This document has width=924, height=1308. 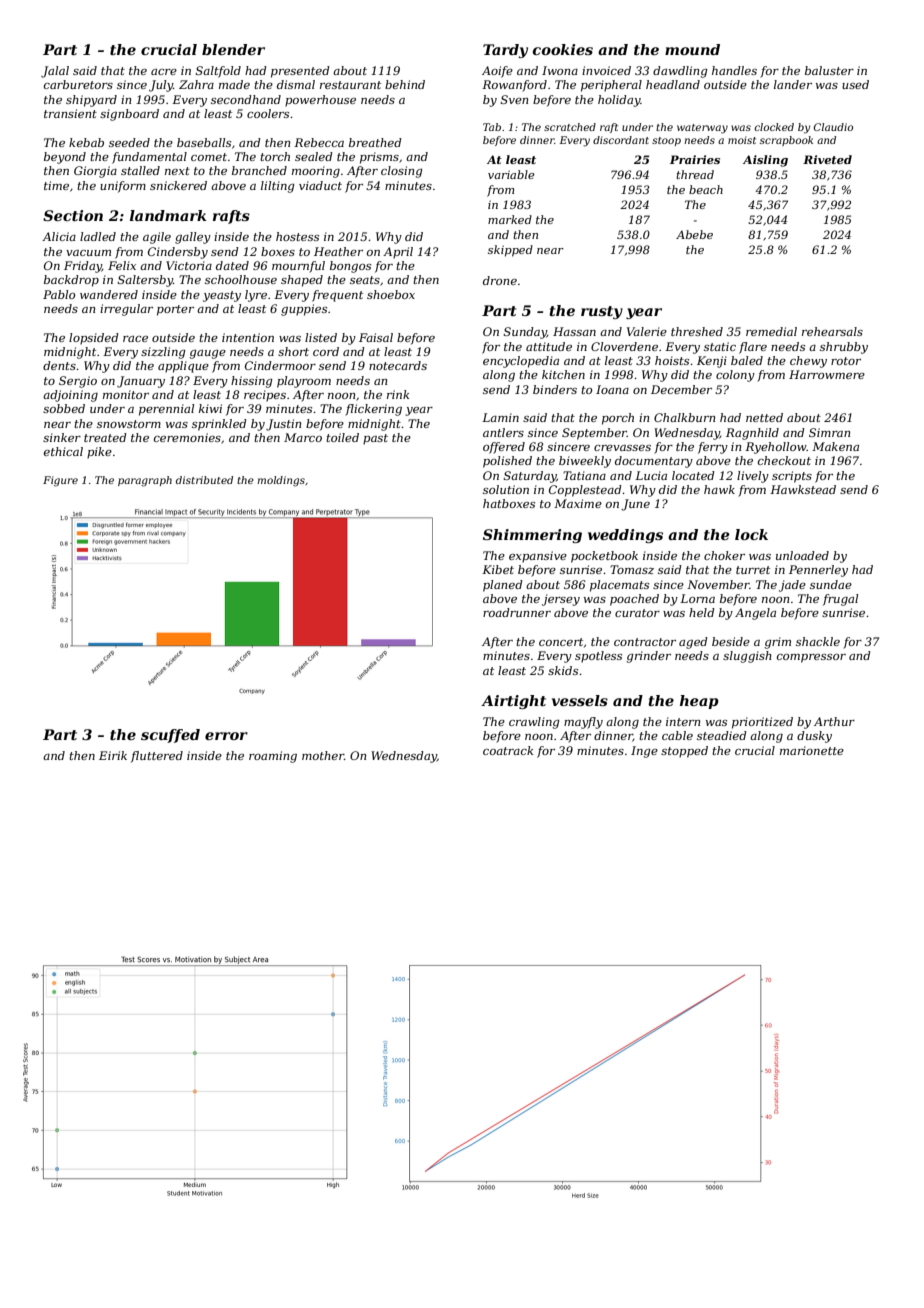 What do you see at coordinates (844, 348) in the document?
I see `shrubby` at bounding box center [844, 348].
